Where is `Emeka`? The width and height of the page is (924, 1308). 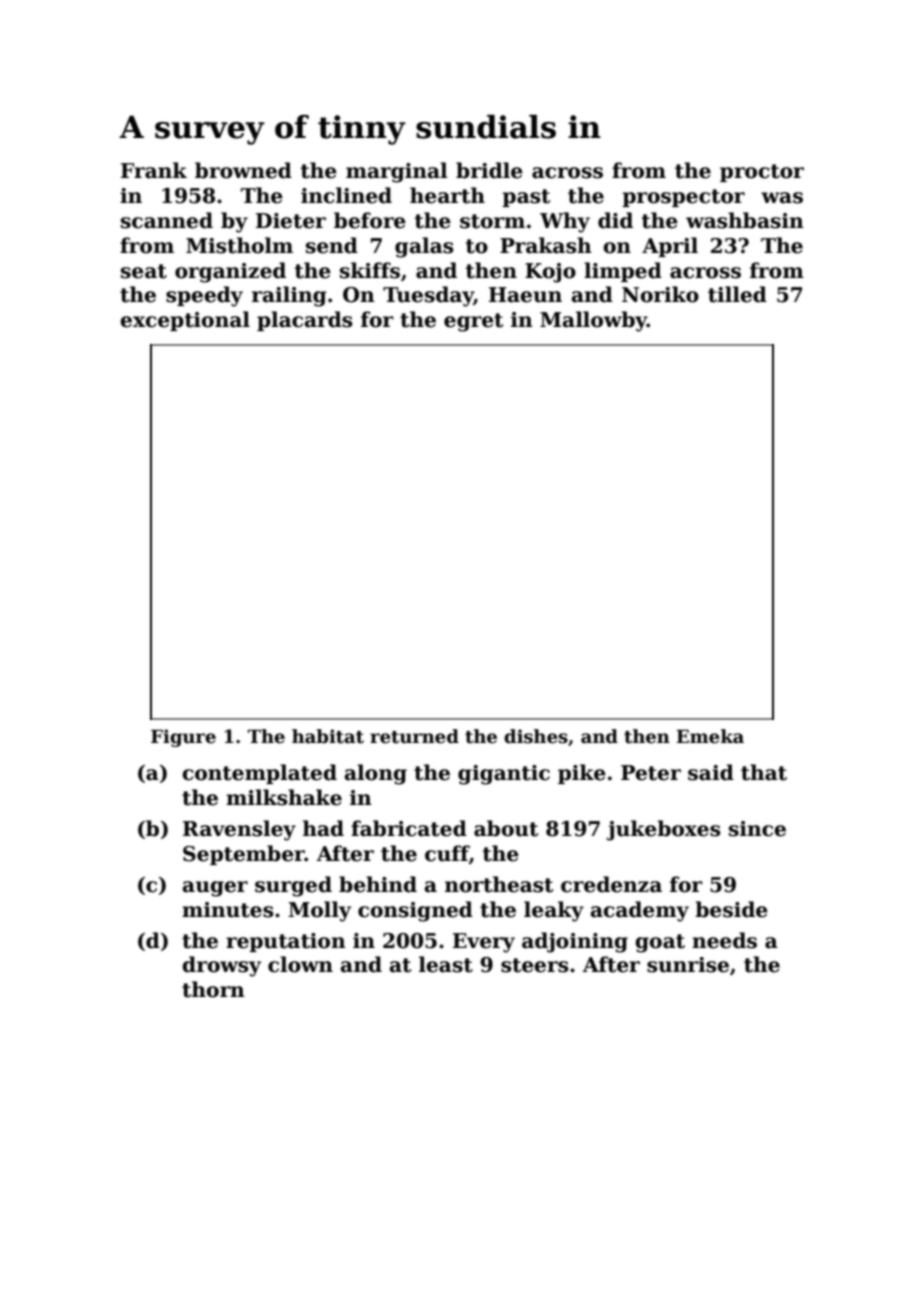 Emeka is located at coordinates (710, 736).
